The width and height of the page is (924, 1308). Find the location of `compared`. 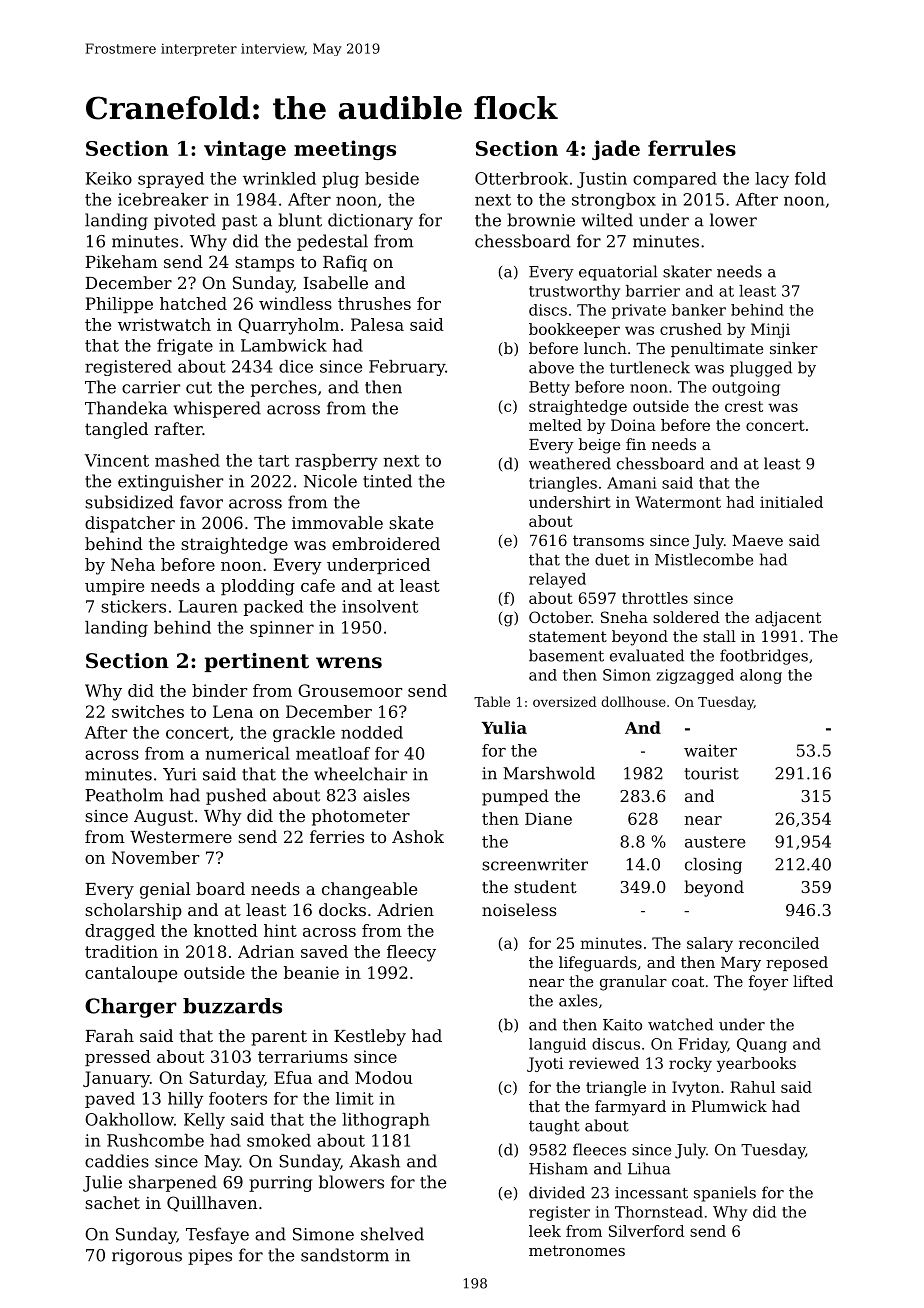

compared is located at coordinates (675, 180).
